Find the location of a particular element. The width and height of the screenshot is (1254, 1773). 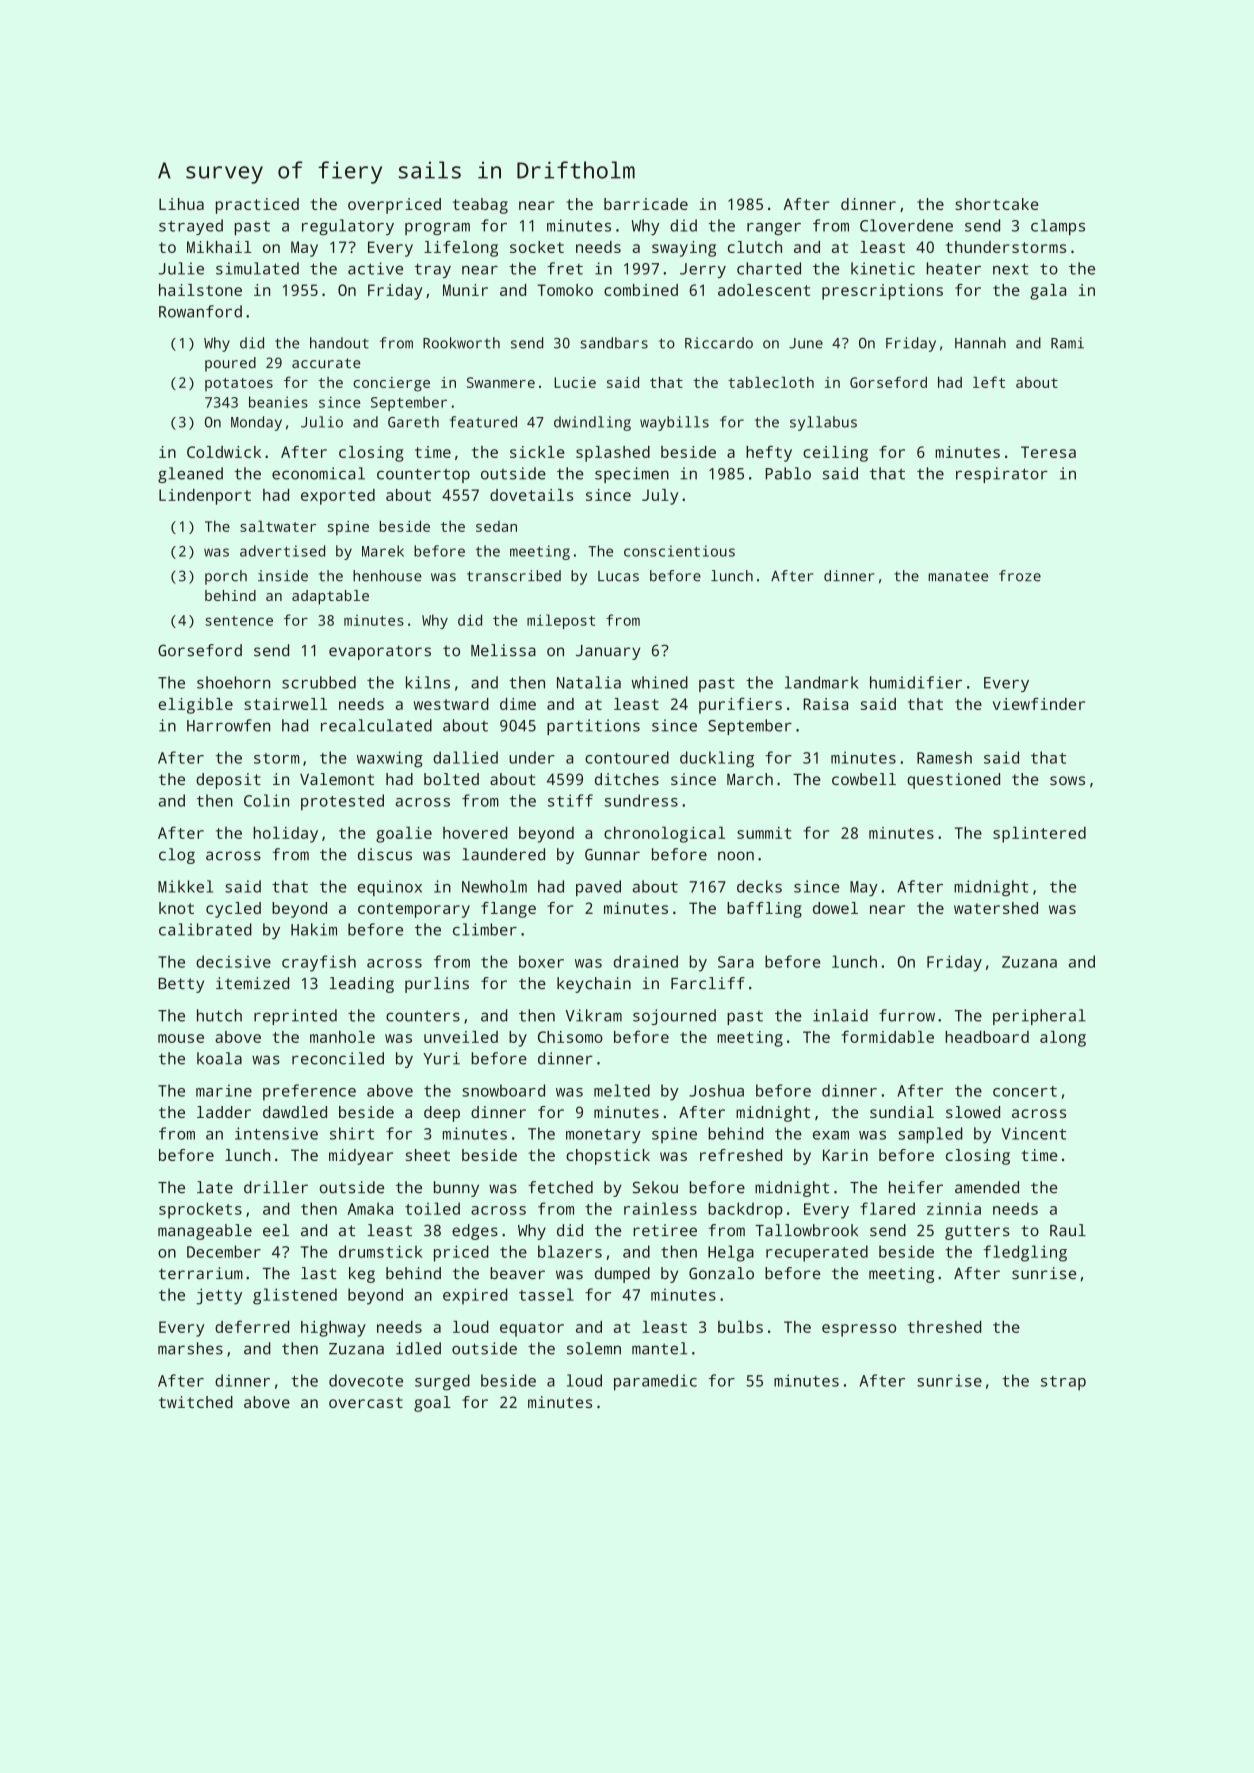

inlaid is located at coordinates (840, 1015).
